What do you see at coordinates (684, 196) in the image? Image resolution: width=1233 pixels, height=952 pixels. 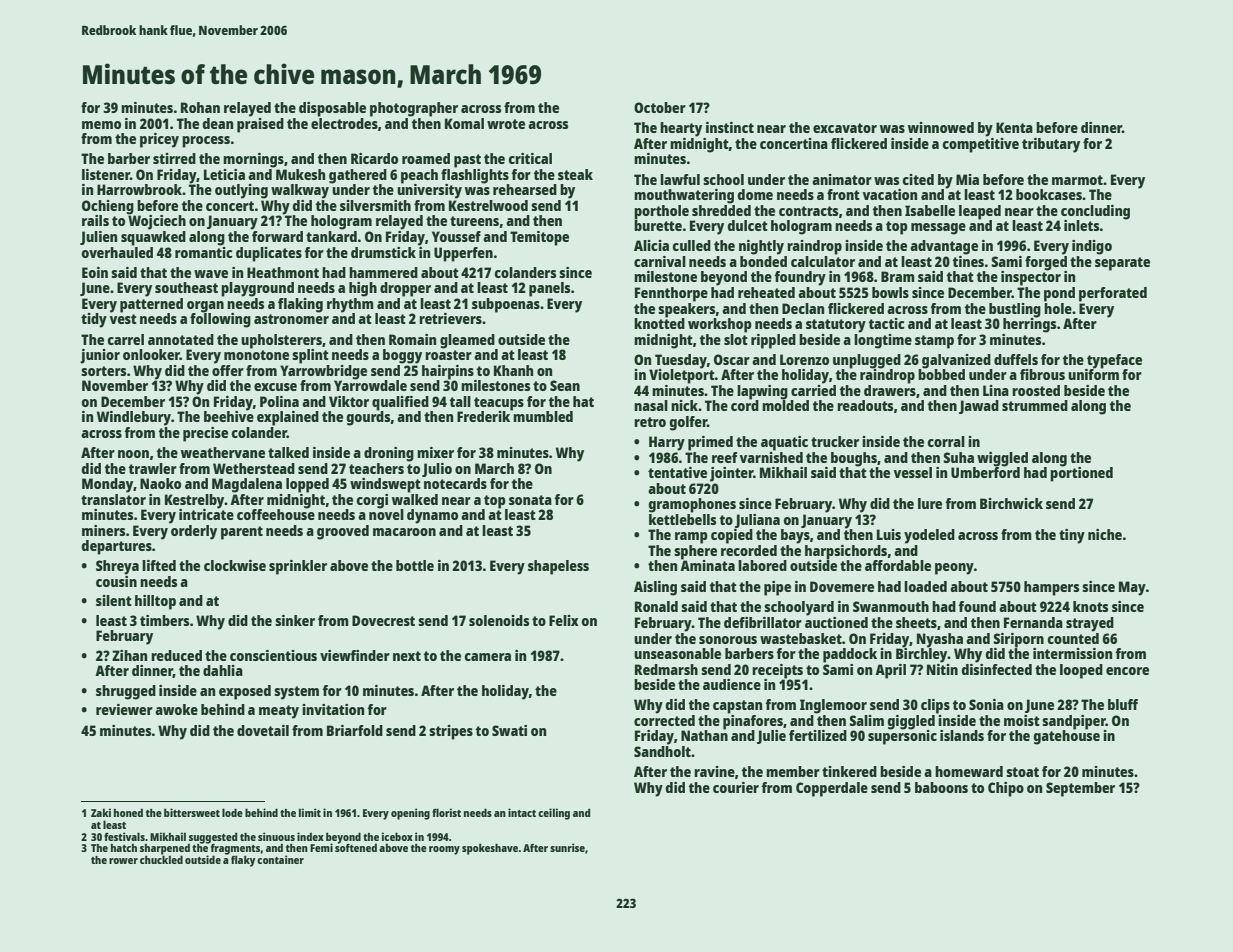 I see `mouthwatering` at bounding box center [684, 196].
